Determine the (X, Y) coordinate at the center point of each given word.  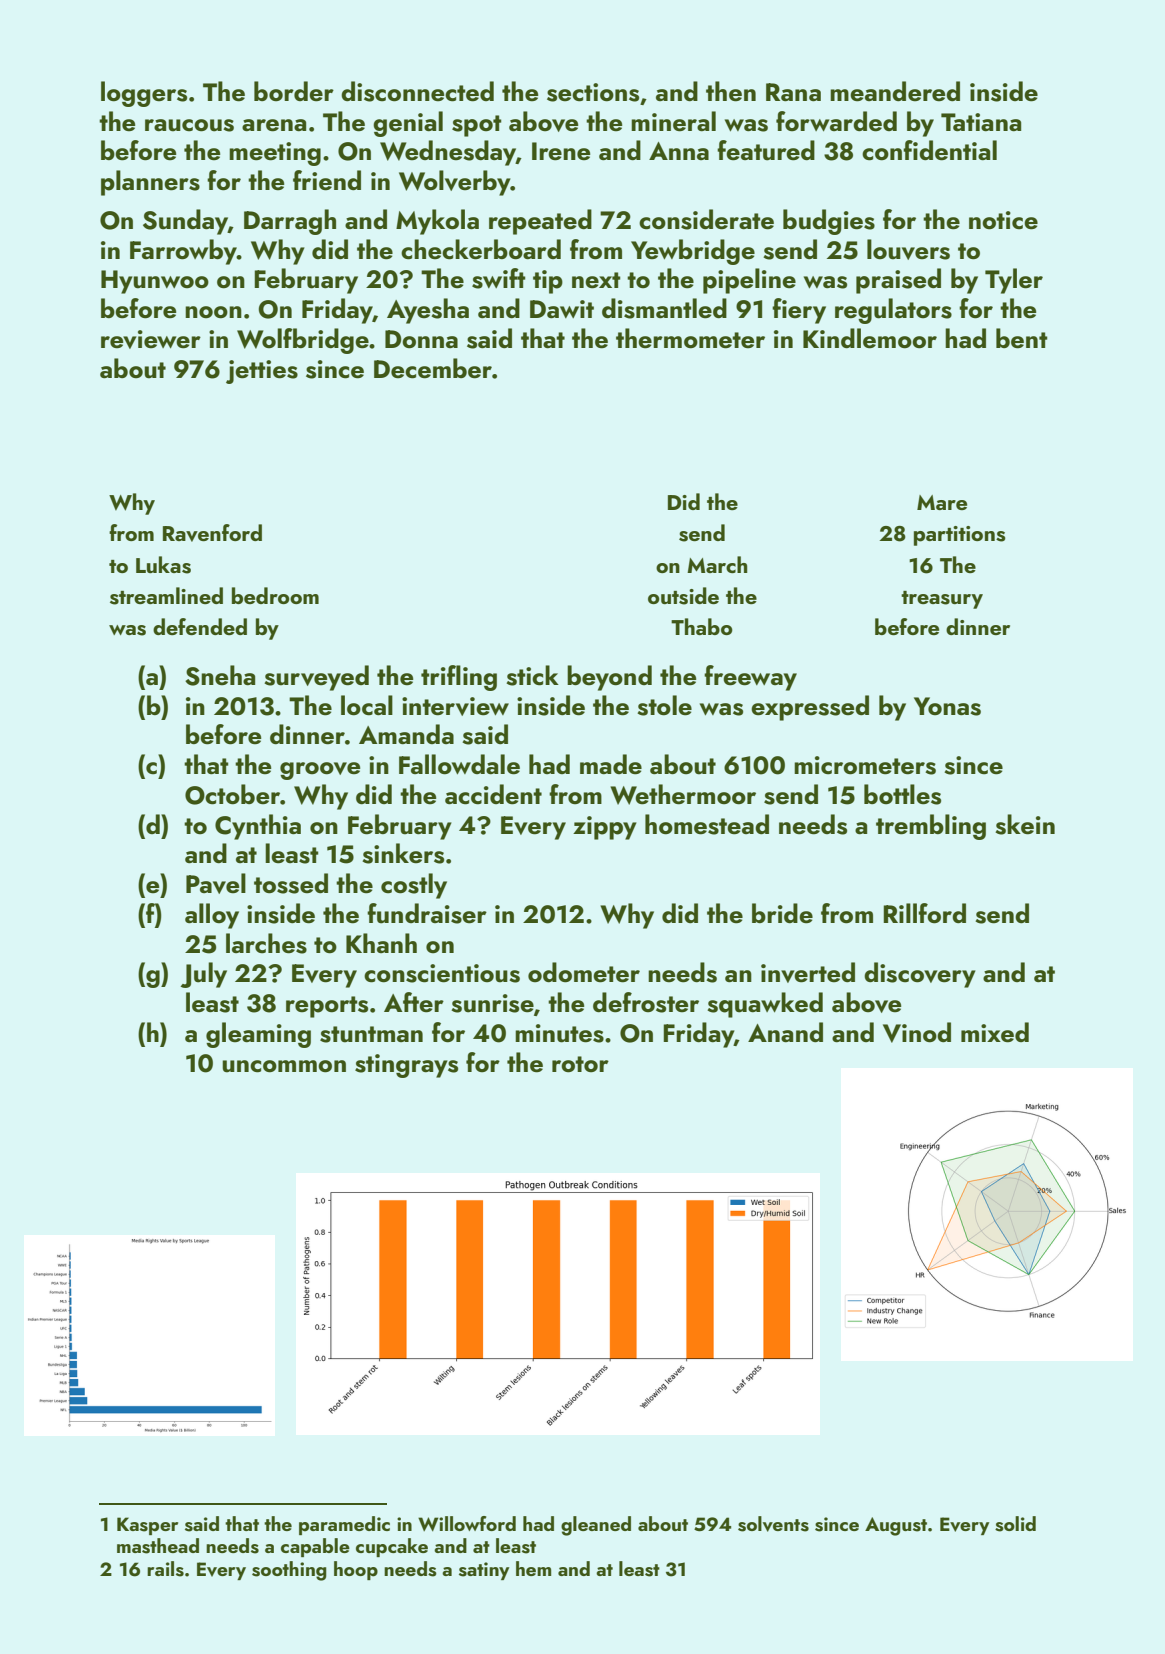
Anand (785, 1032)
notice (1003, 220)
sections (593, 92)
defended (200, 626)
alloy (212, 916)
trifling (459, 678)
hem (533, 1568)
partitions (960, 536)
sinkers (403, 853)
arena (274, 125)
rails (165, 1569)
